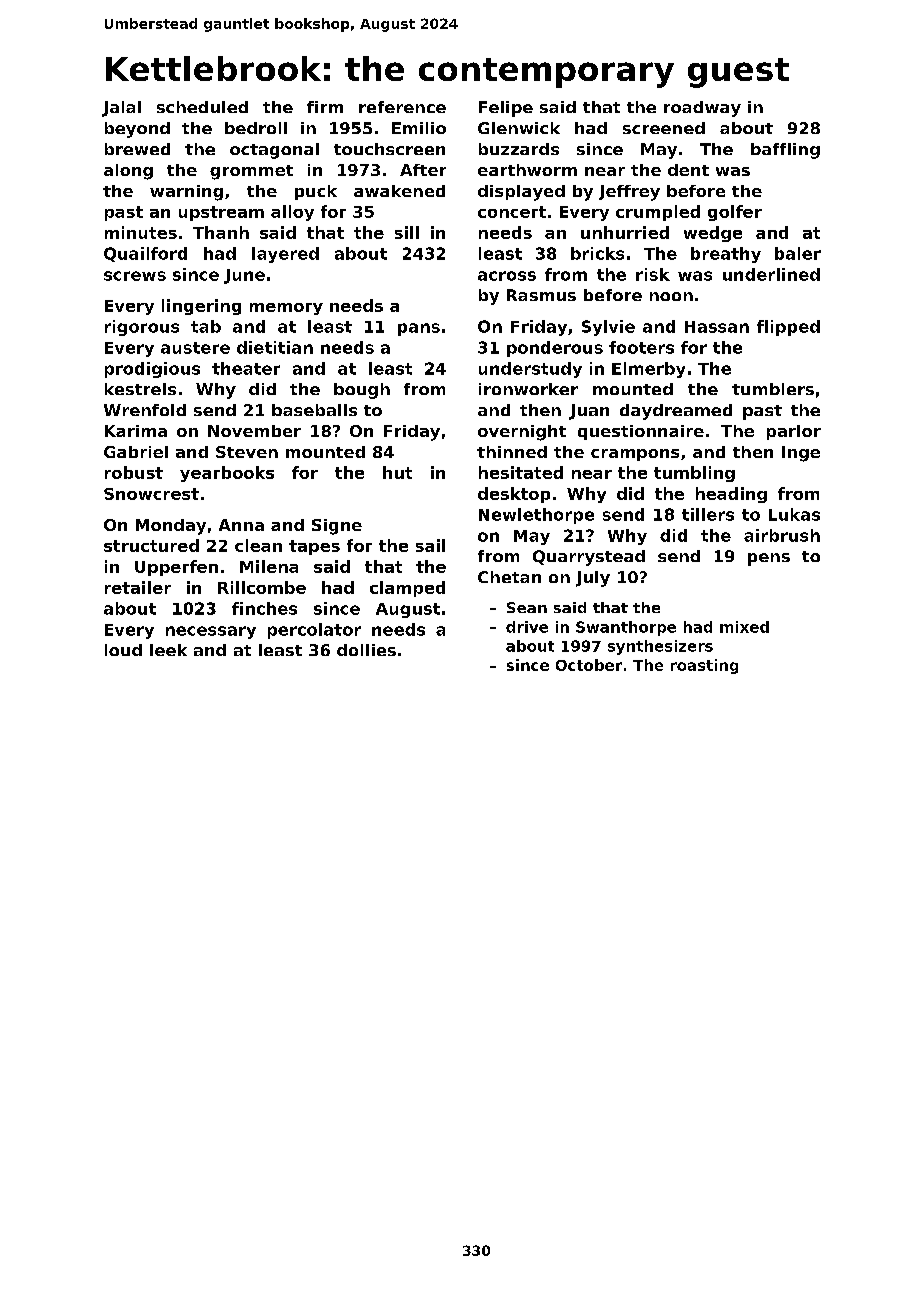 The image size is (924, 1308). I want to click on loud, so click(123, 650).
